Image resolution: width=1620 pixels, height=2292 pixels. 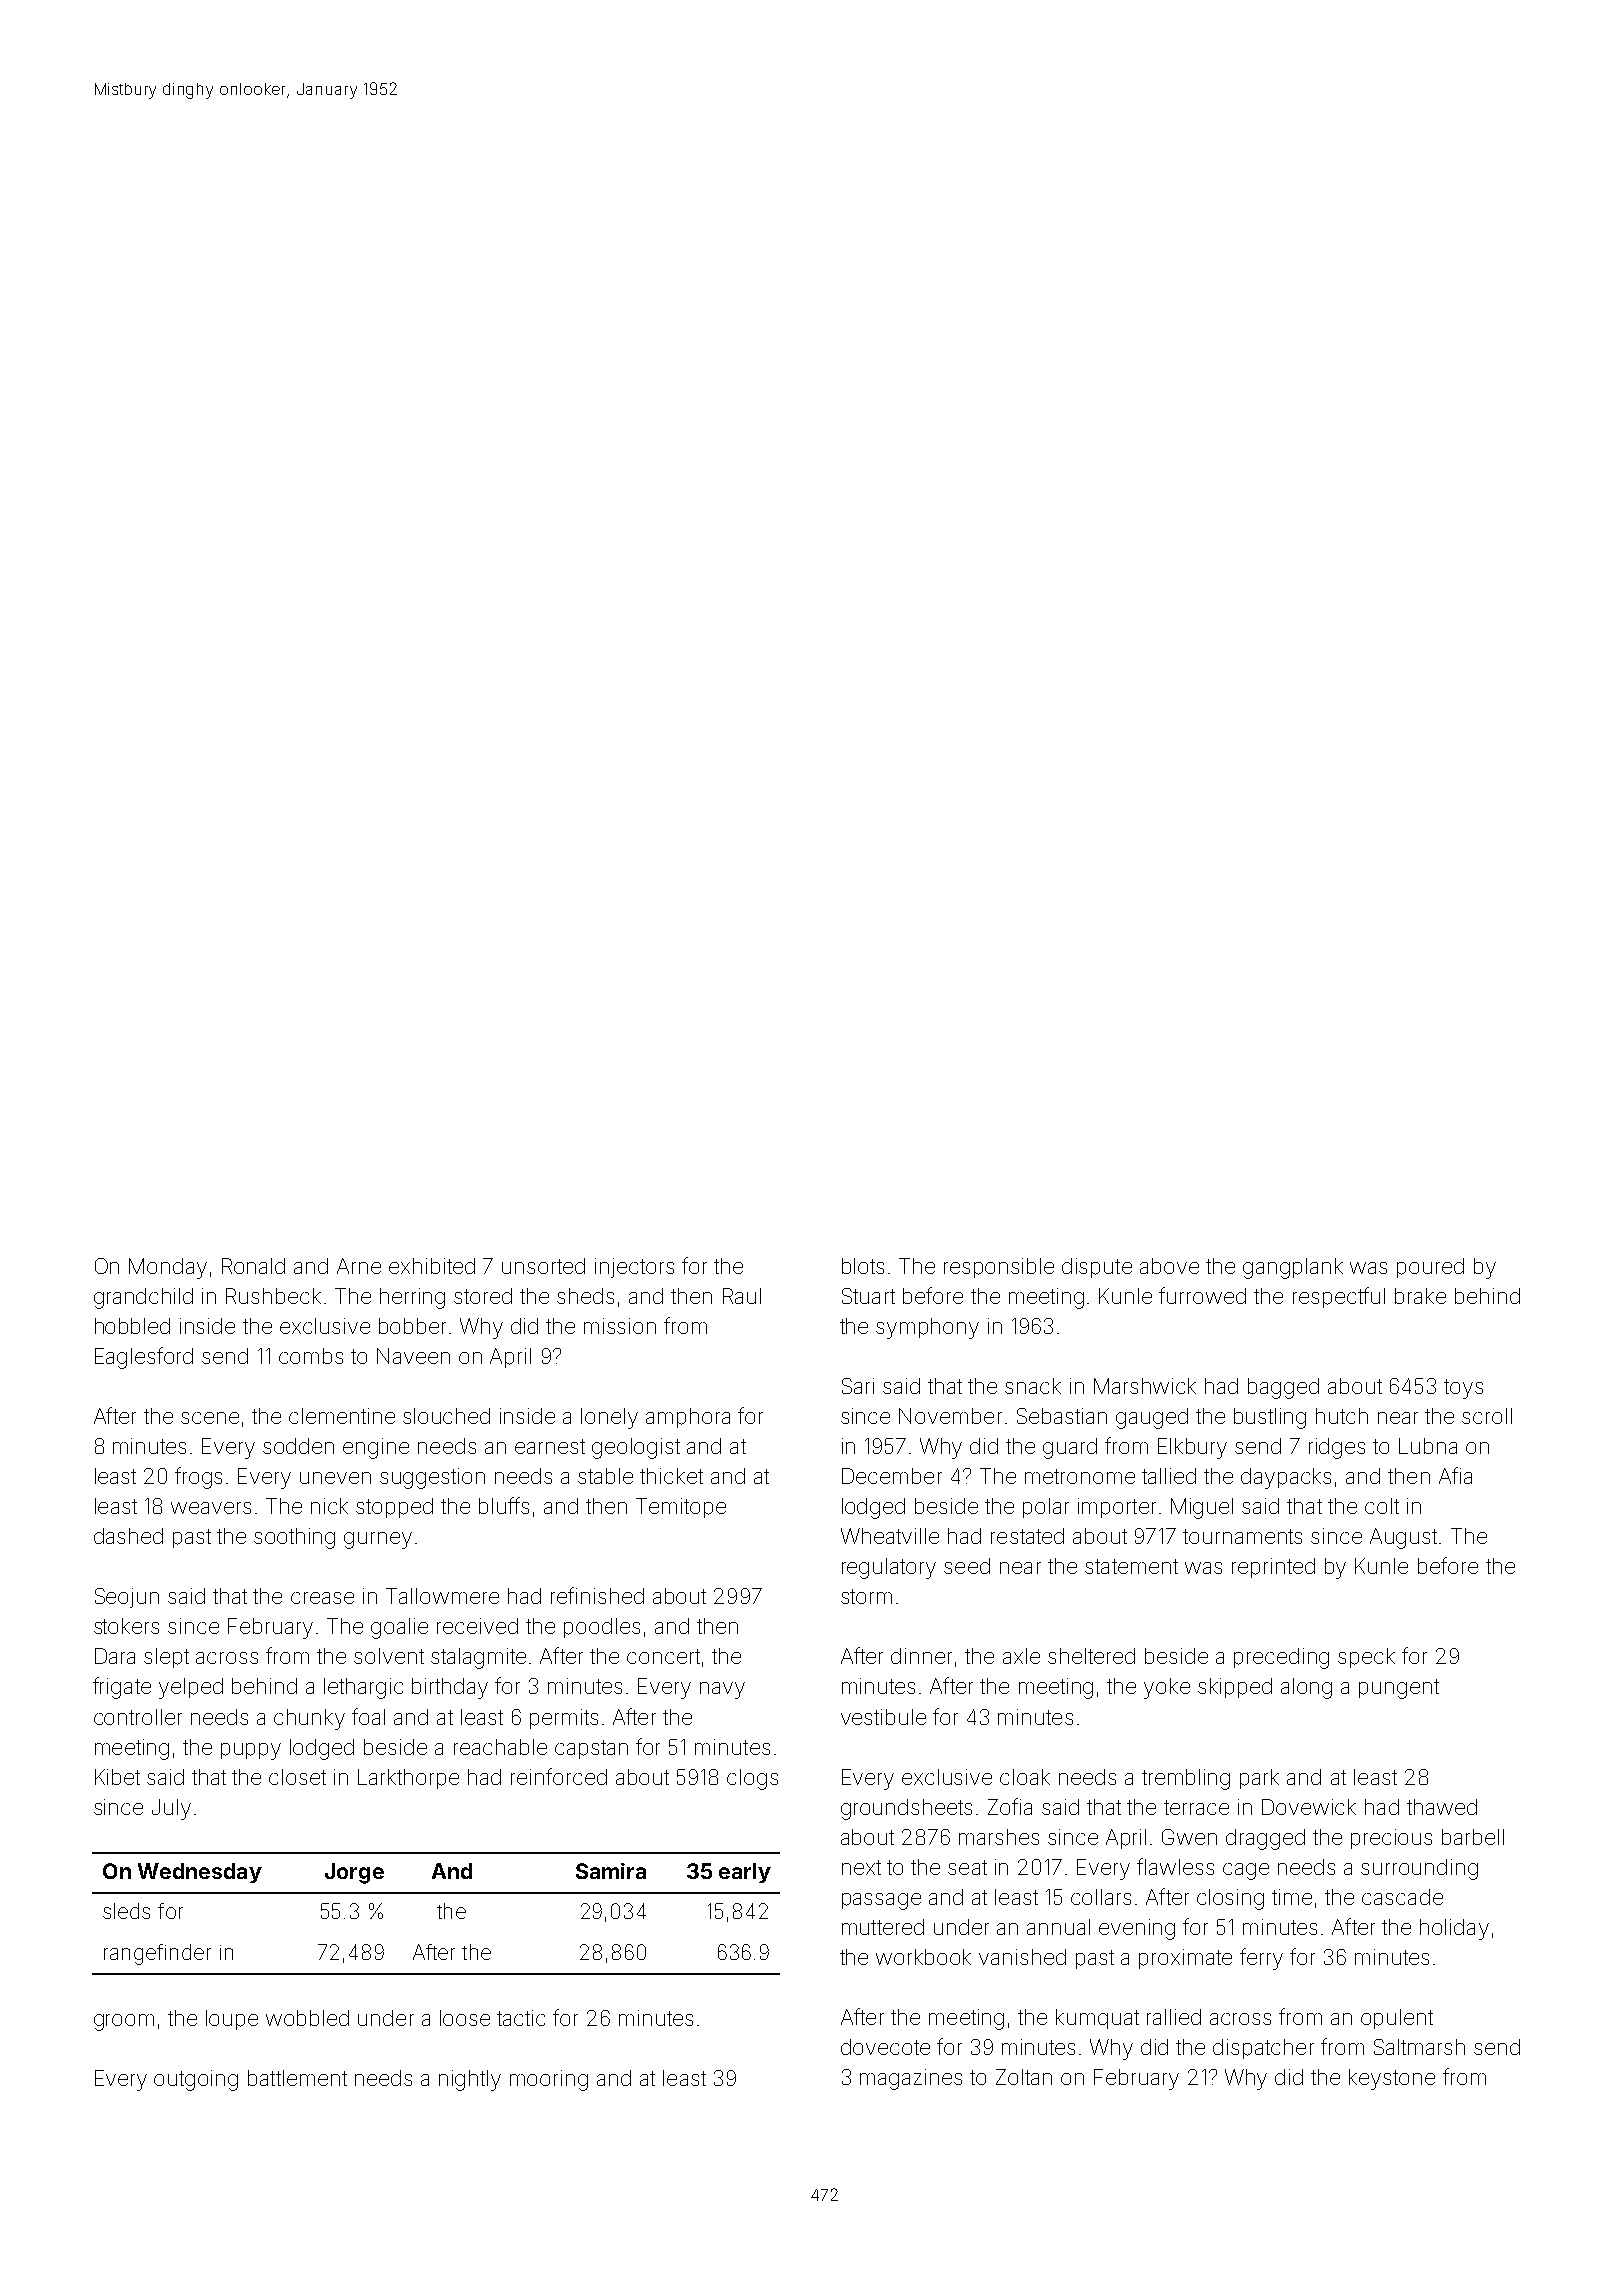 What do you see at coordinates (157, 1954) in the screenshot?
I see `rangefinder` at bounding box center [157, 1954].
